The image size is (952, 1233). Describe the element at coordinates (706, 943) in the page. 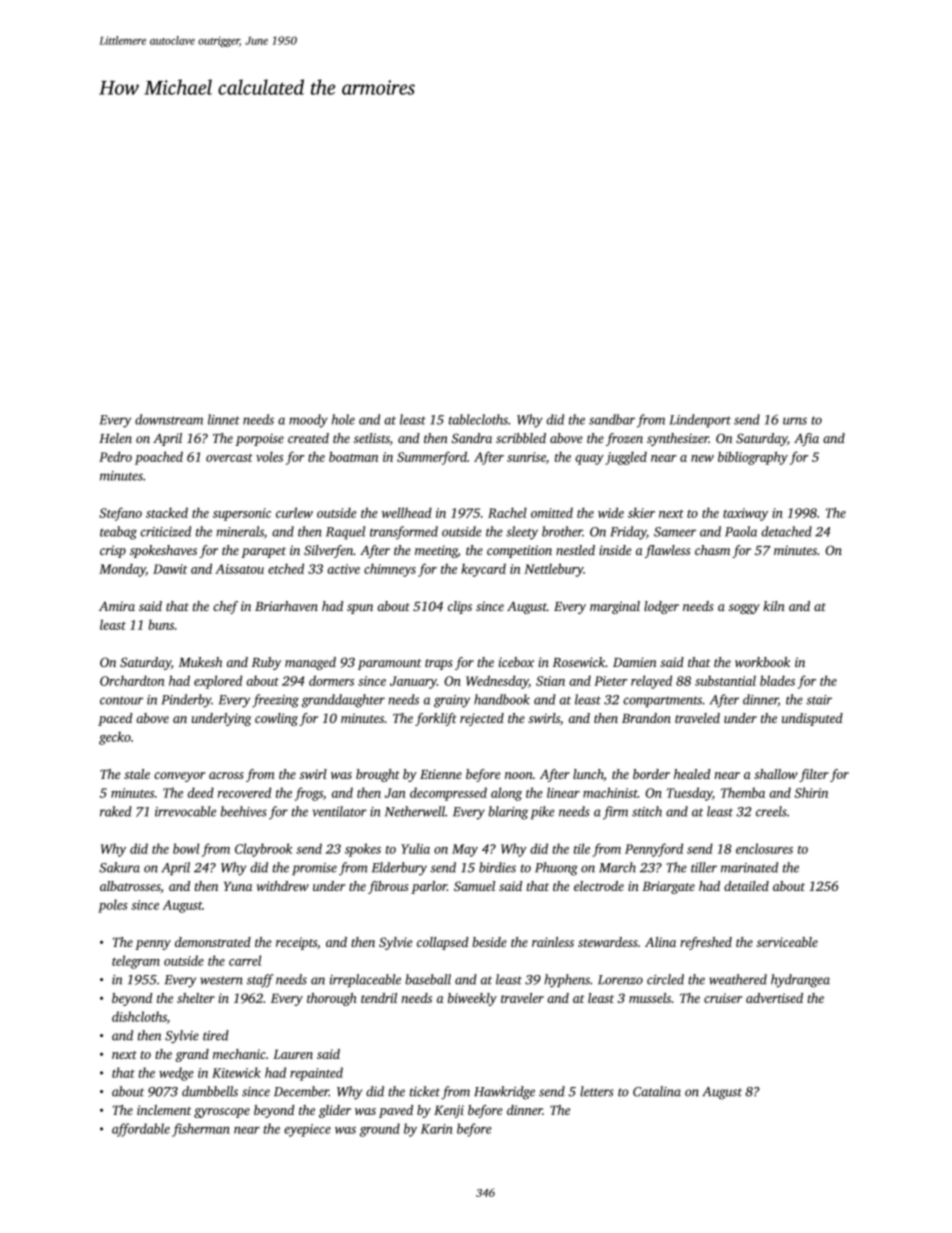

I see `refreshed` at that location.
